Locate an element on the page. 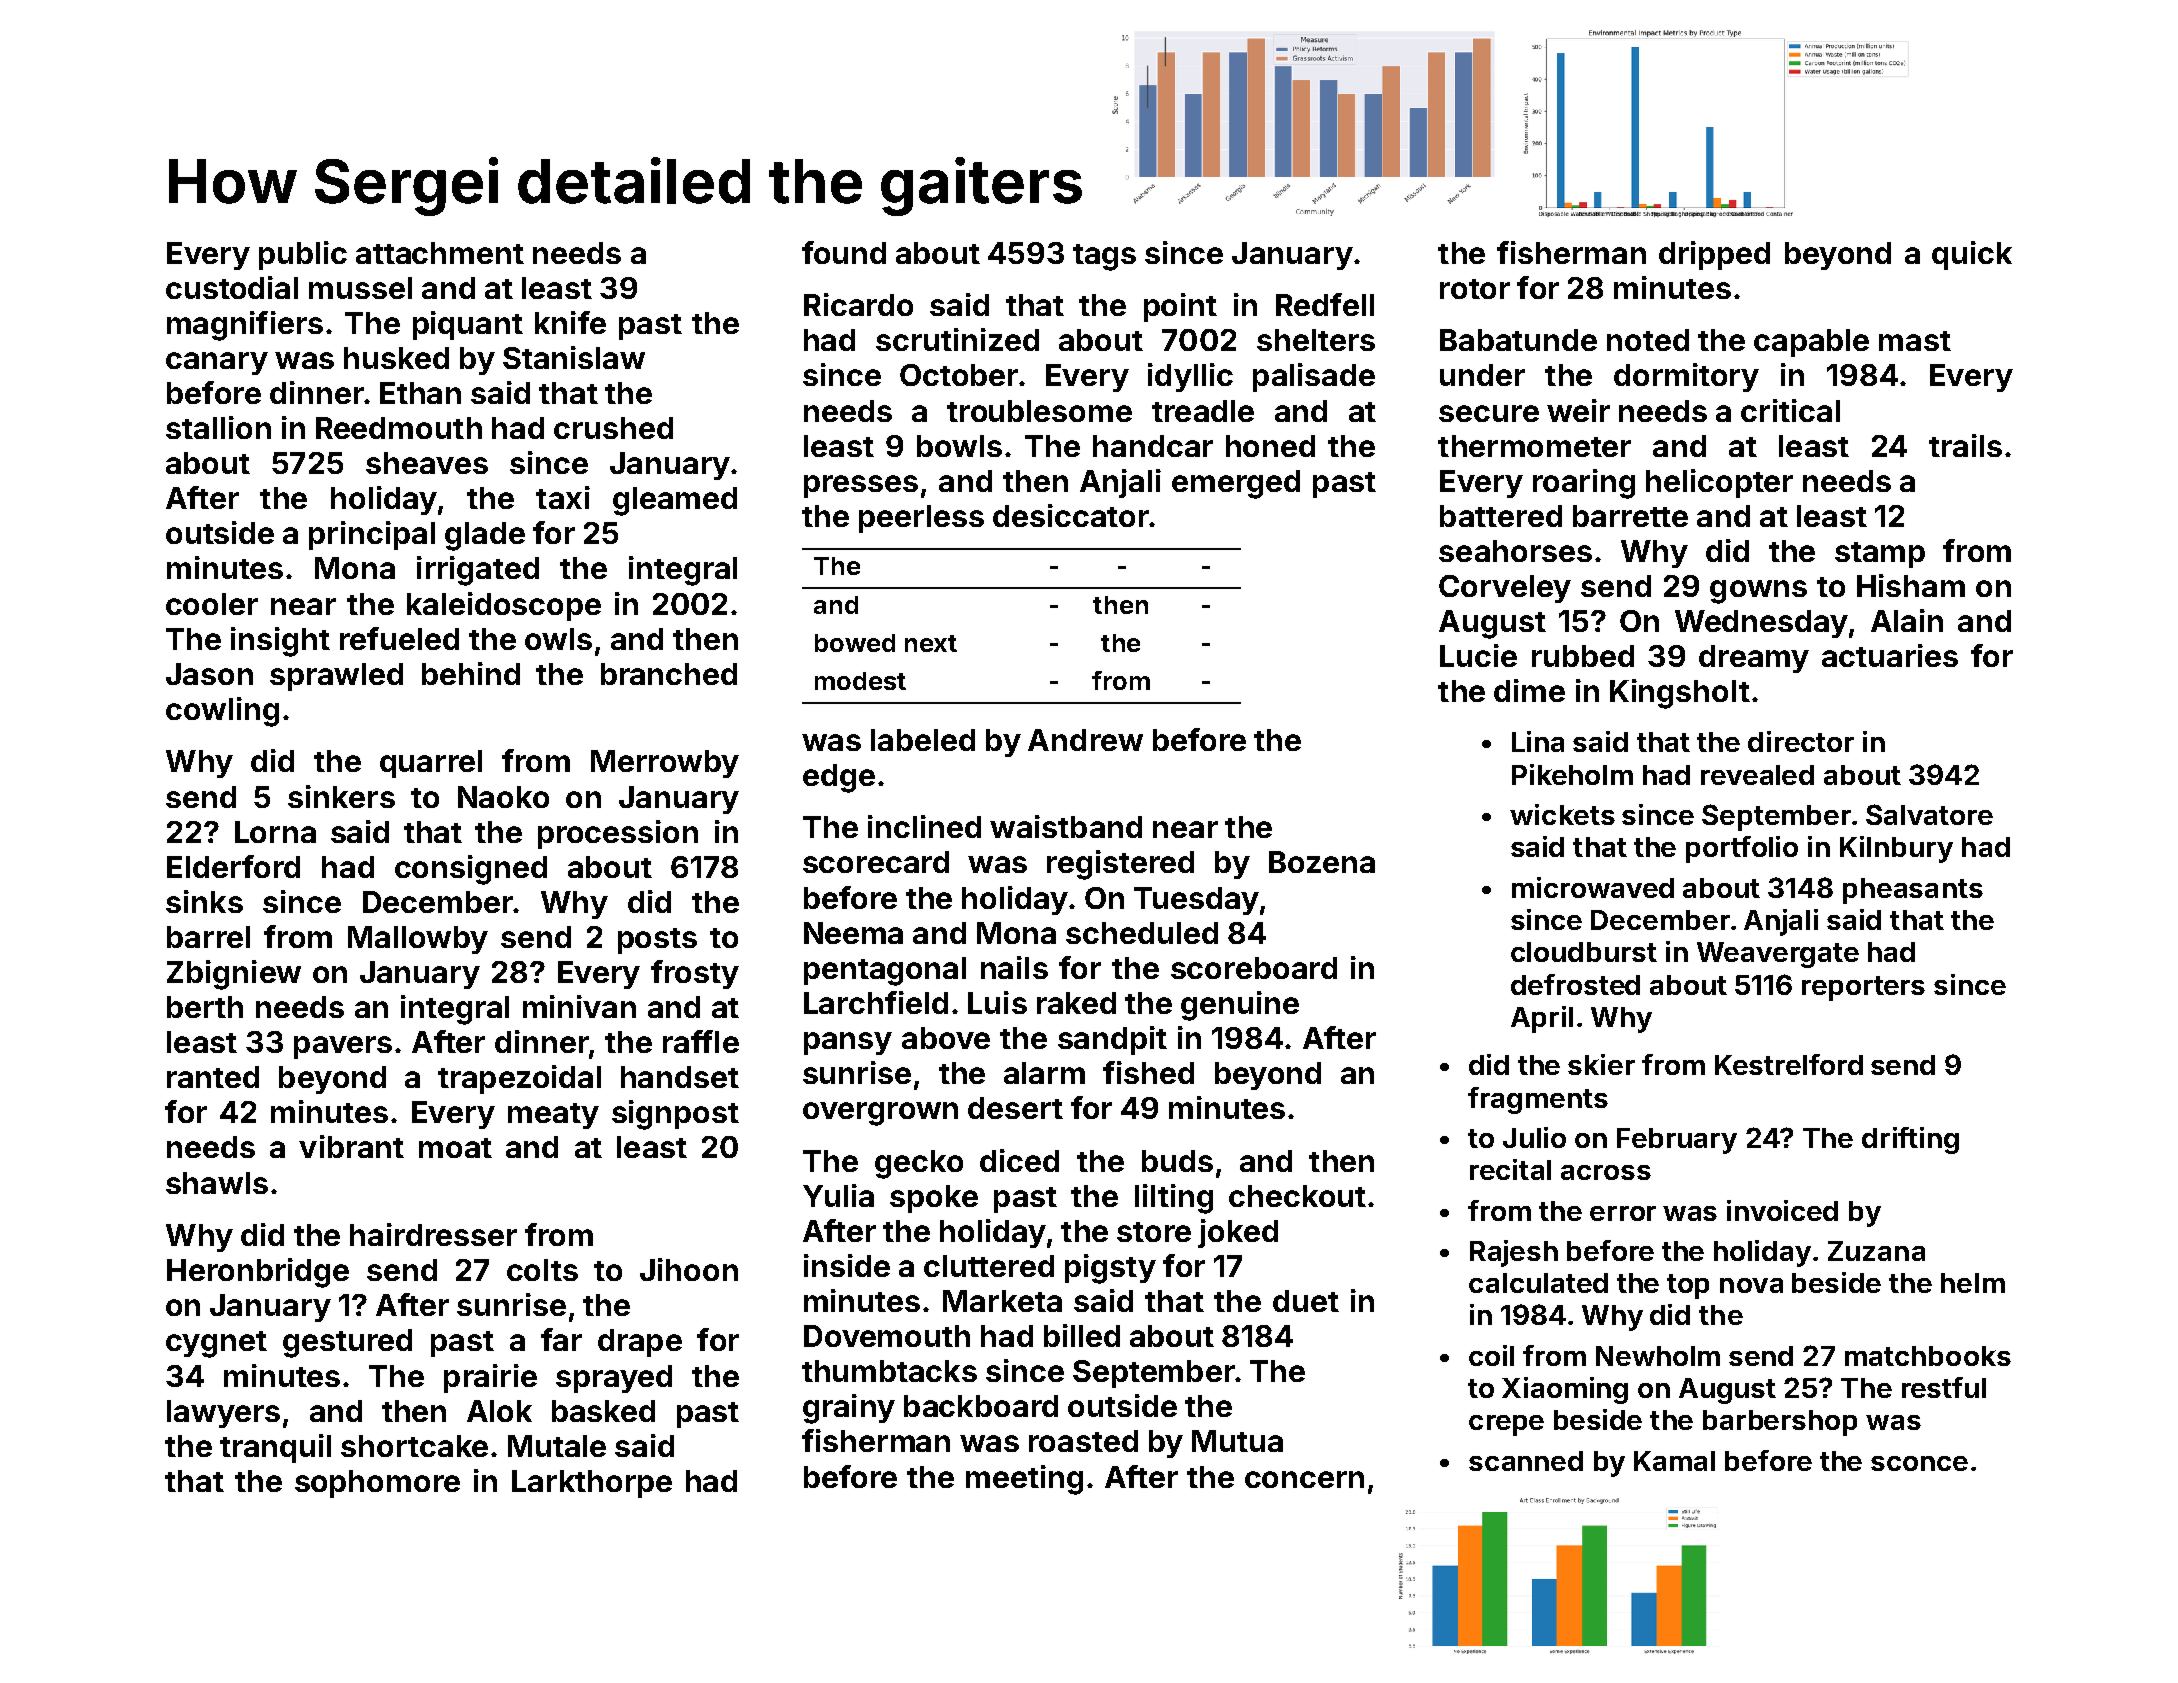  knife is located at coordinates (570, 322).
